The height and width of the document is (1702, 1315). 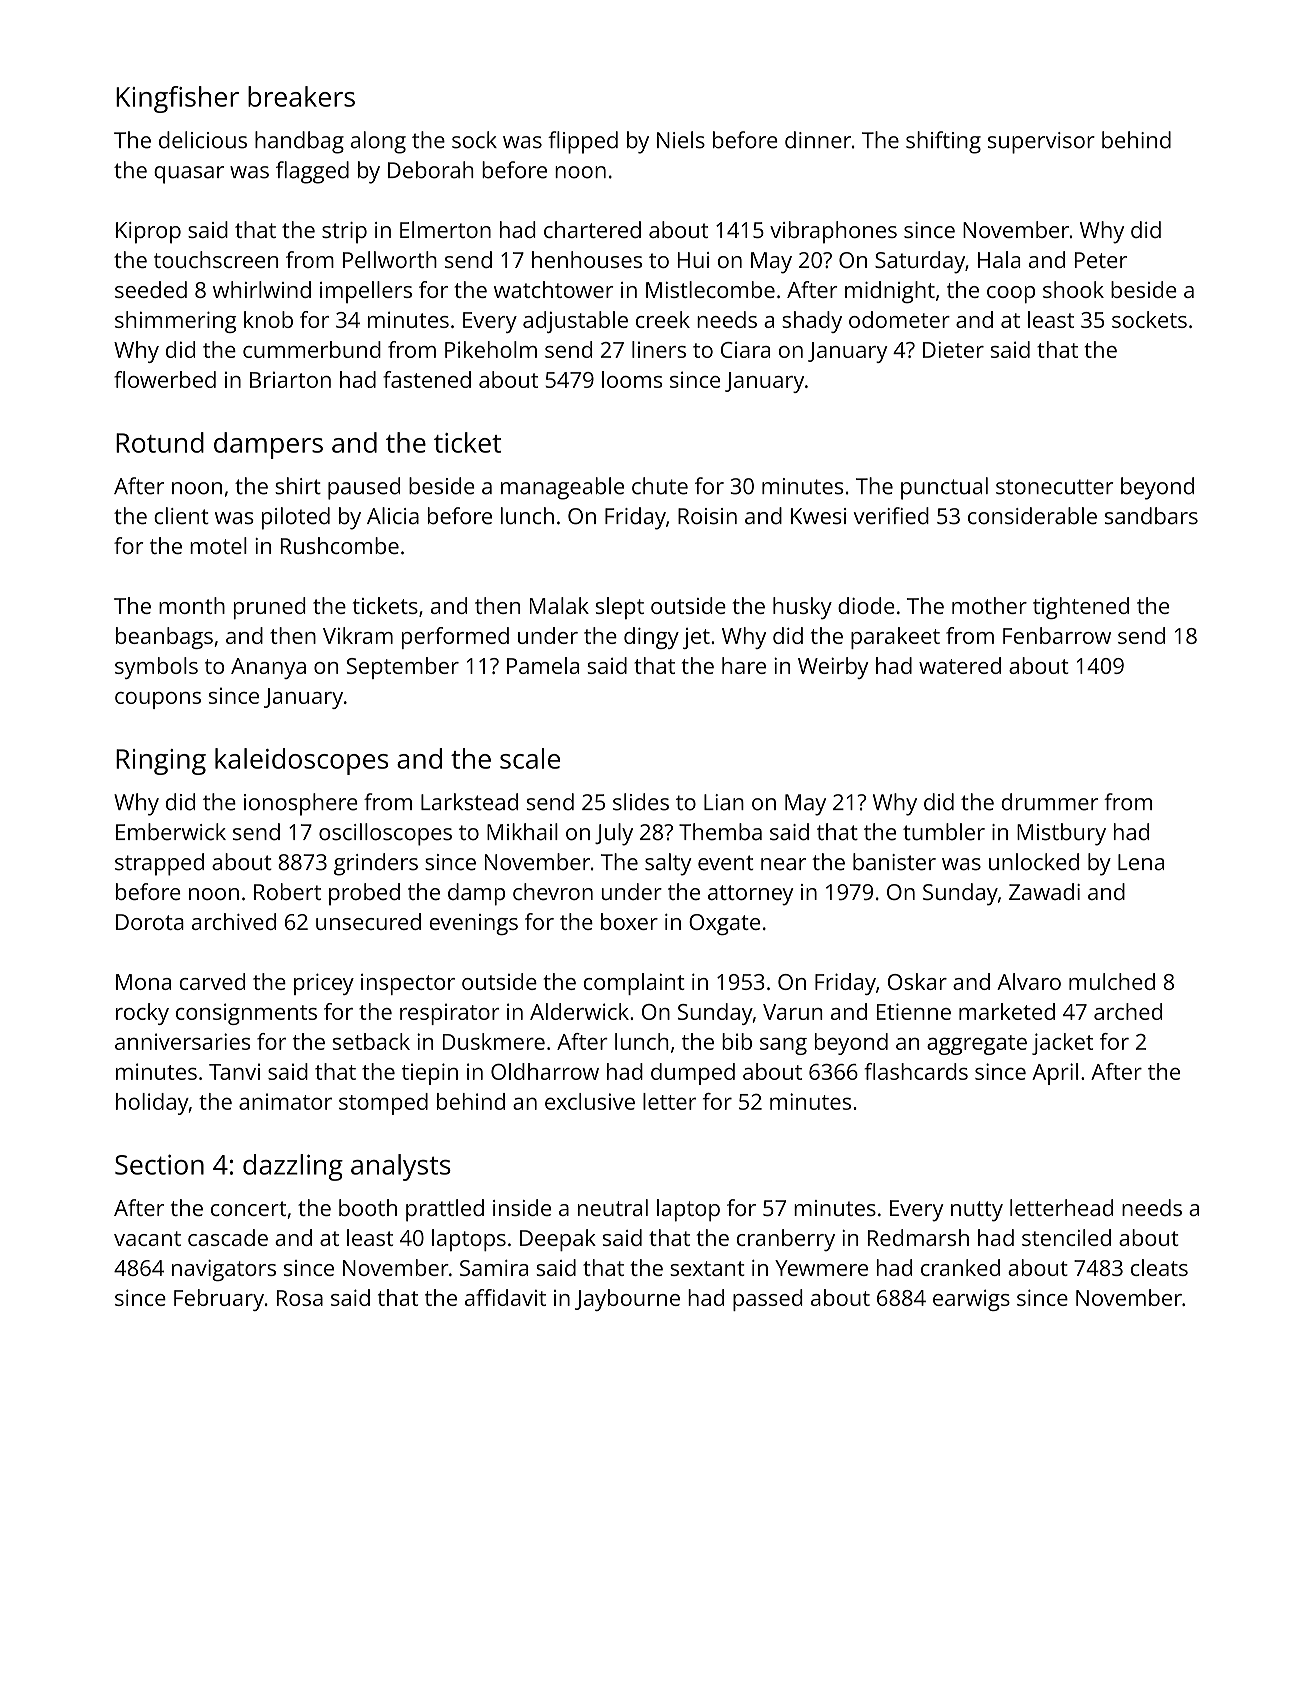 What do you see at coordinates (710, 289) in the document?
I see `Mistlecombe` at bounding box center [710, 289].
